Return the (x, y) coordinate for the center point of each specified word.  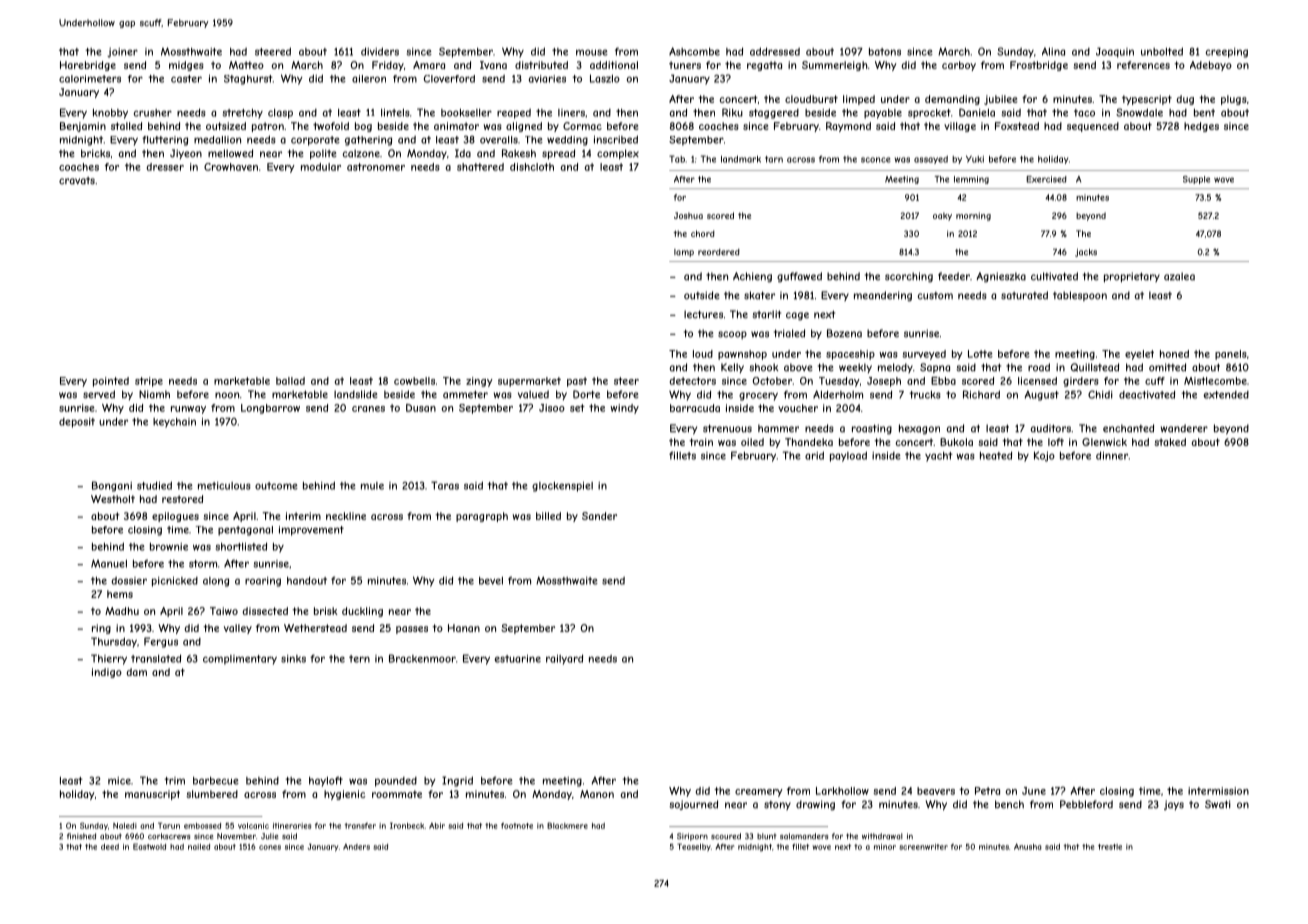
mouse (592, 52)
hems (120, 594)
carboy (959, 66)
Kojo (1044, 456)
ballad (290, 381)
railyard (564, 659)
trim (174, 781)
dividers (380, 51)
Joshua (688, 215)
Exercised (1046, 179)
